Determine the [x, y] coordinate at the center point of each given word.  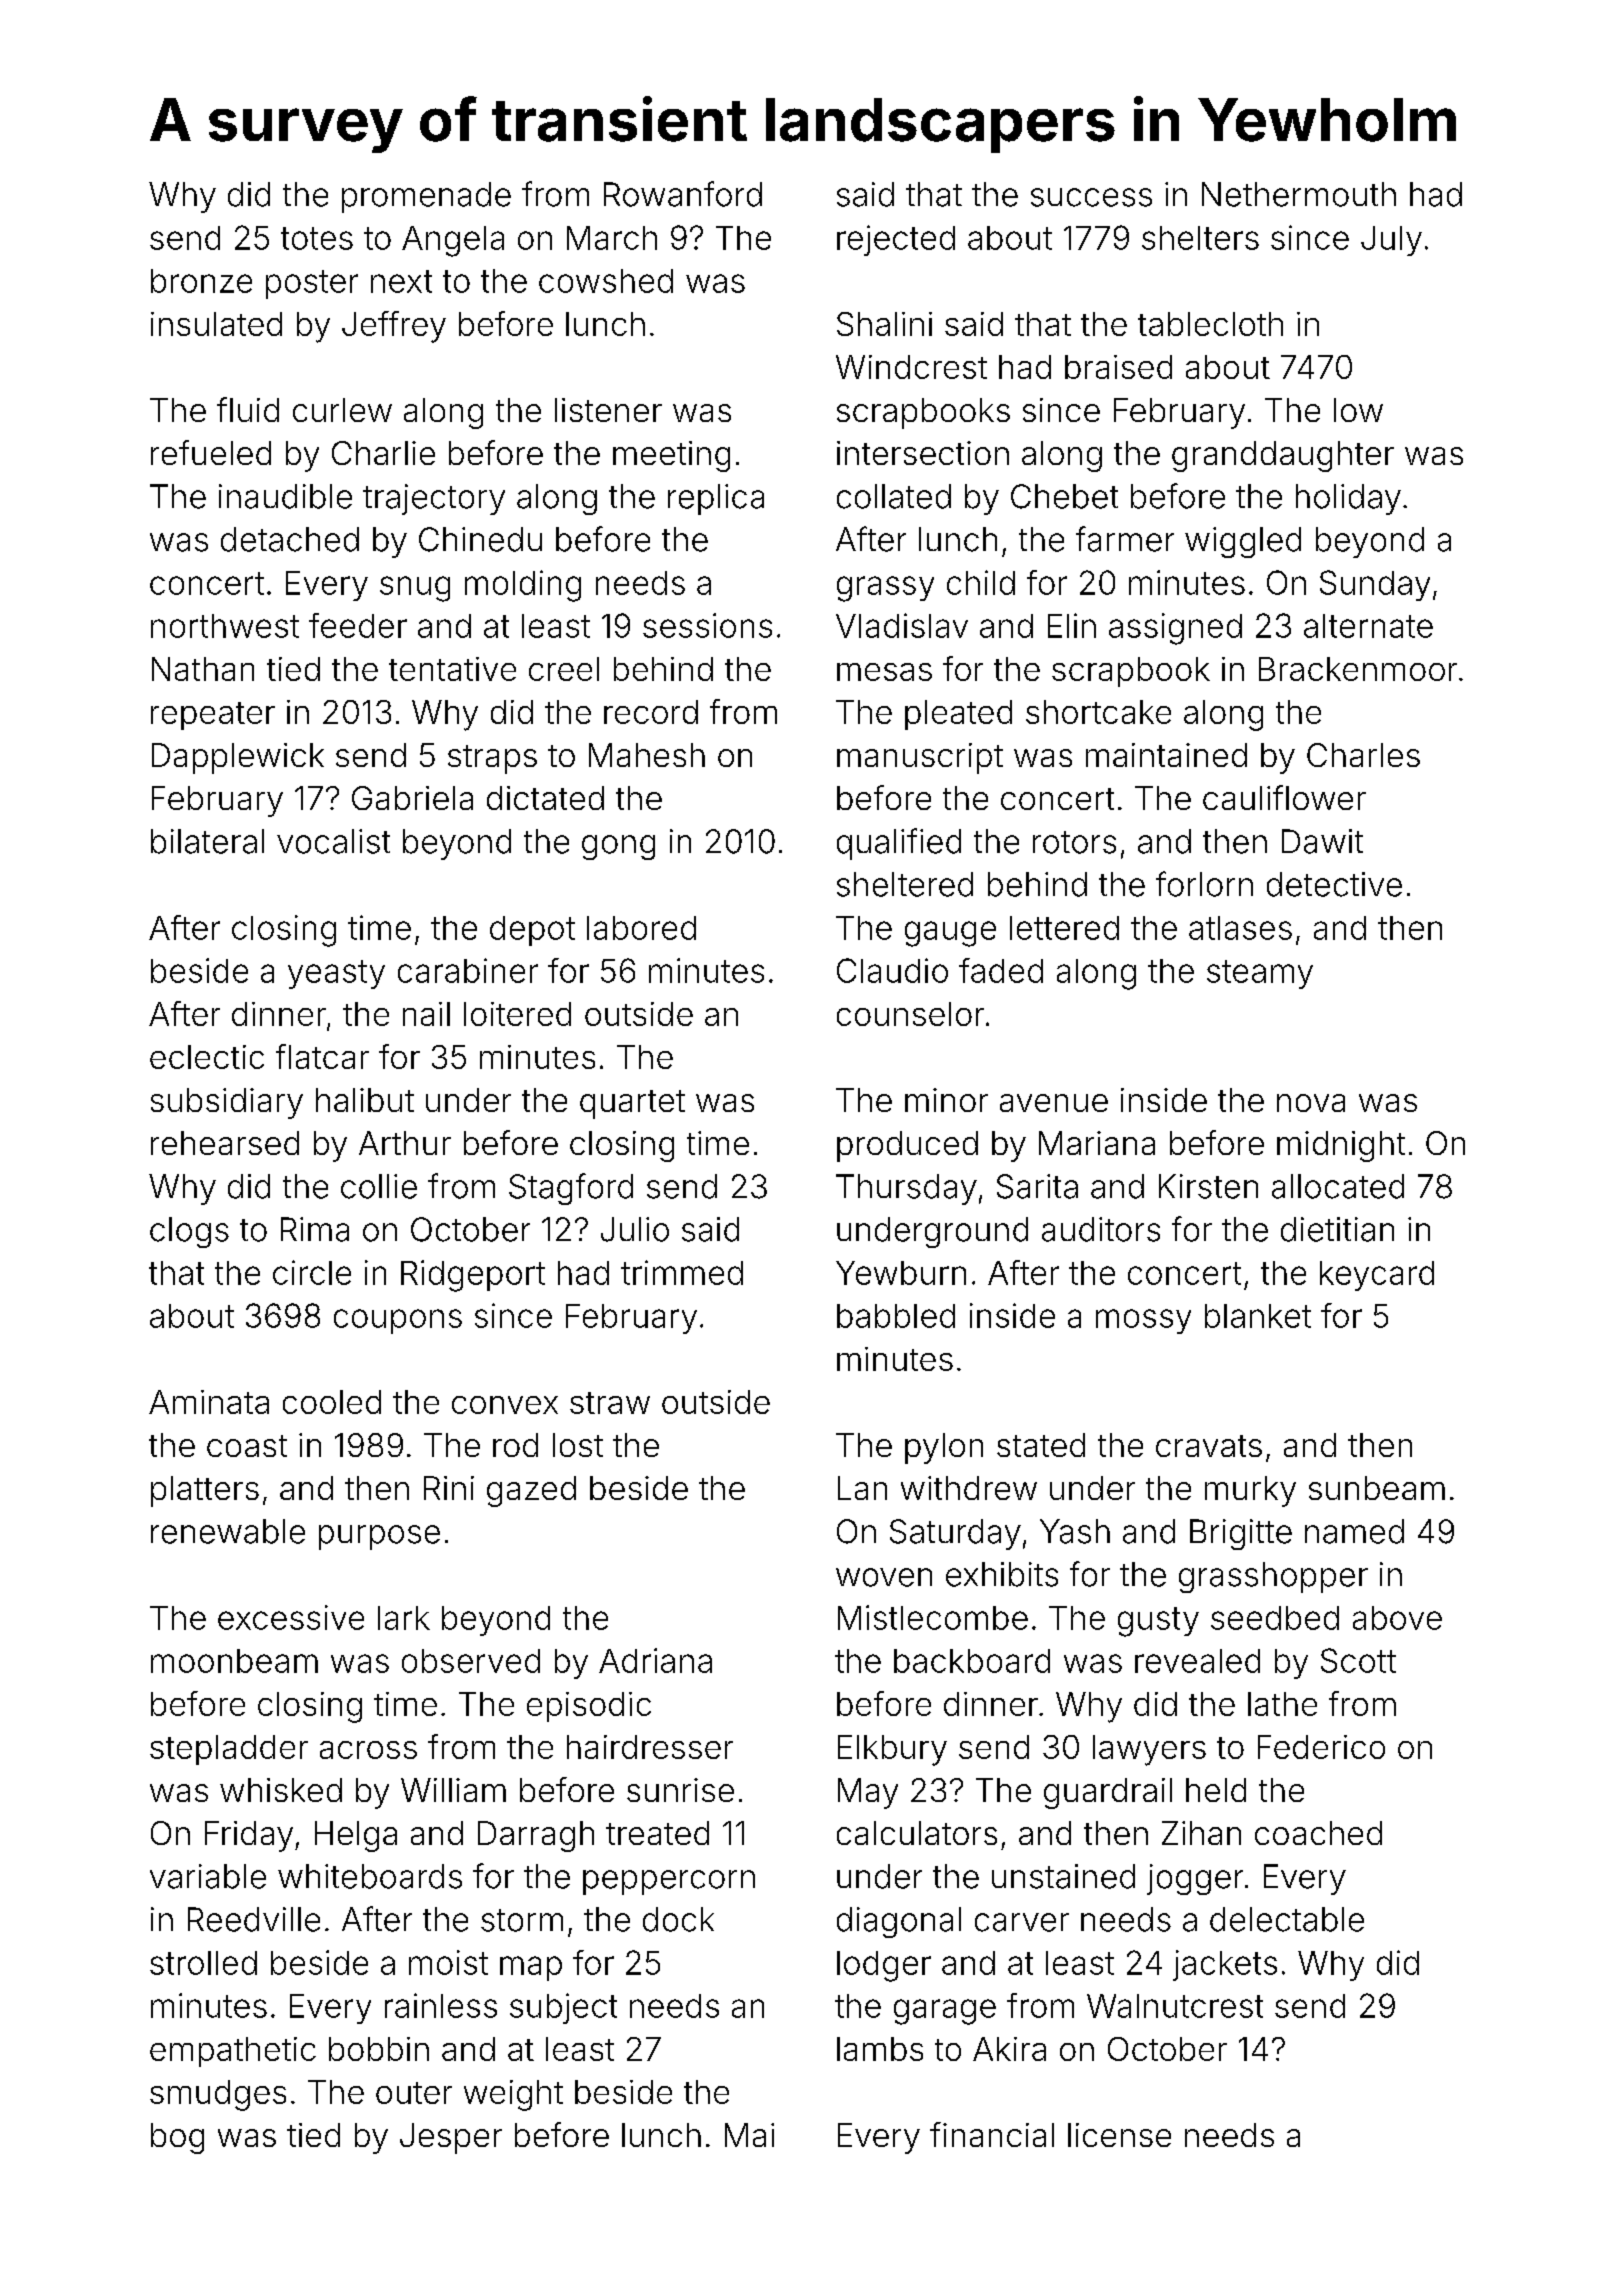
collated [894, 496]
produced [907, 1146]
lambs [880, 2049]
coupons [398, 1321]
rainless [441, 2005]
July [1391, 241]
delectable [1287, 1919]
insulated [216, 324]
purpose [379, 1537]
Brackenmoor [1358, 669]
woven [884, 1577]
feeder [358, 625]
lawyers [1149, 1750]
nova [1311, 1103]
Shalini [884, 324]
